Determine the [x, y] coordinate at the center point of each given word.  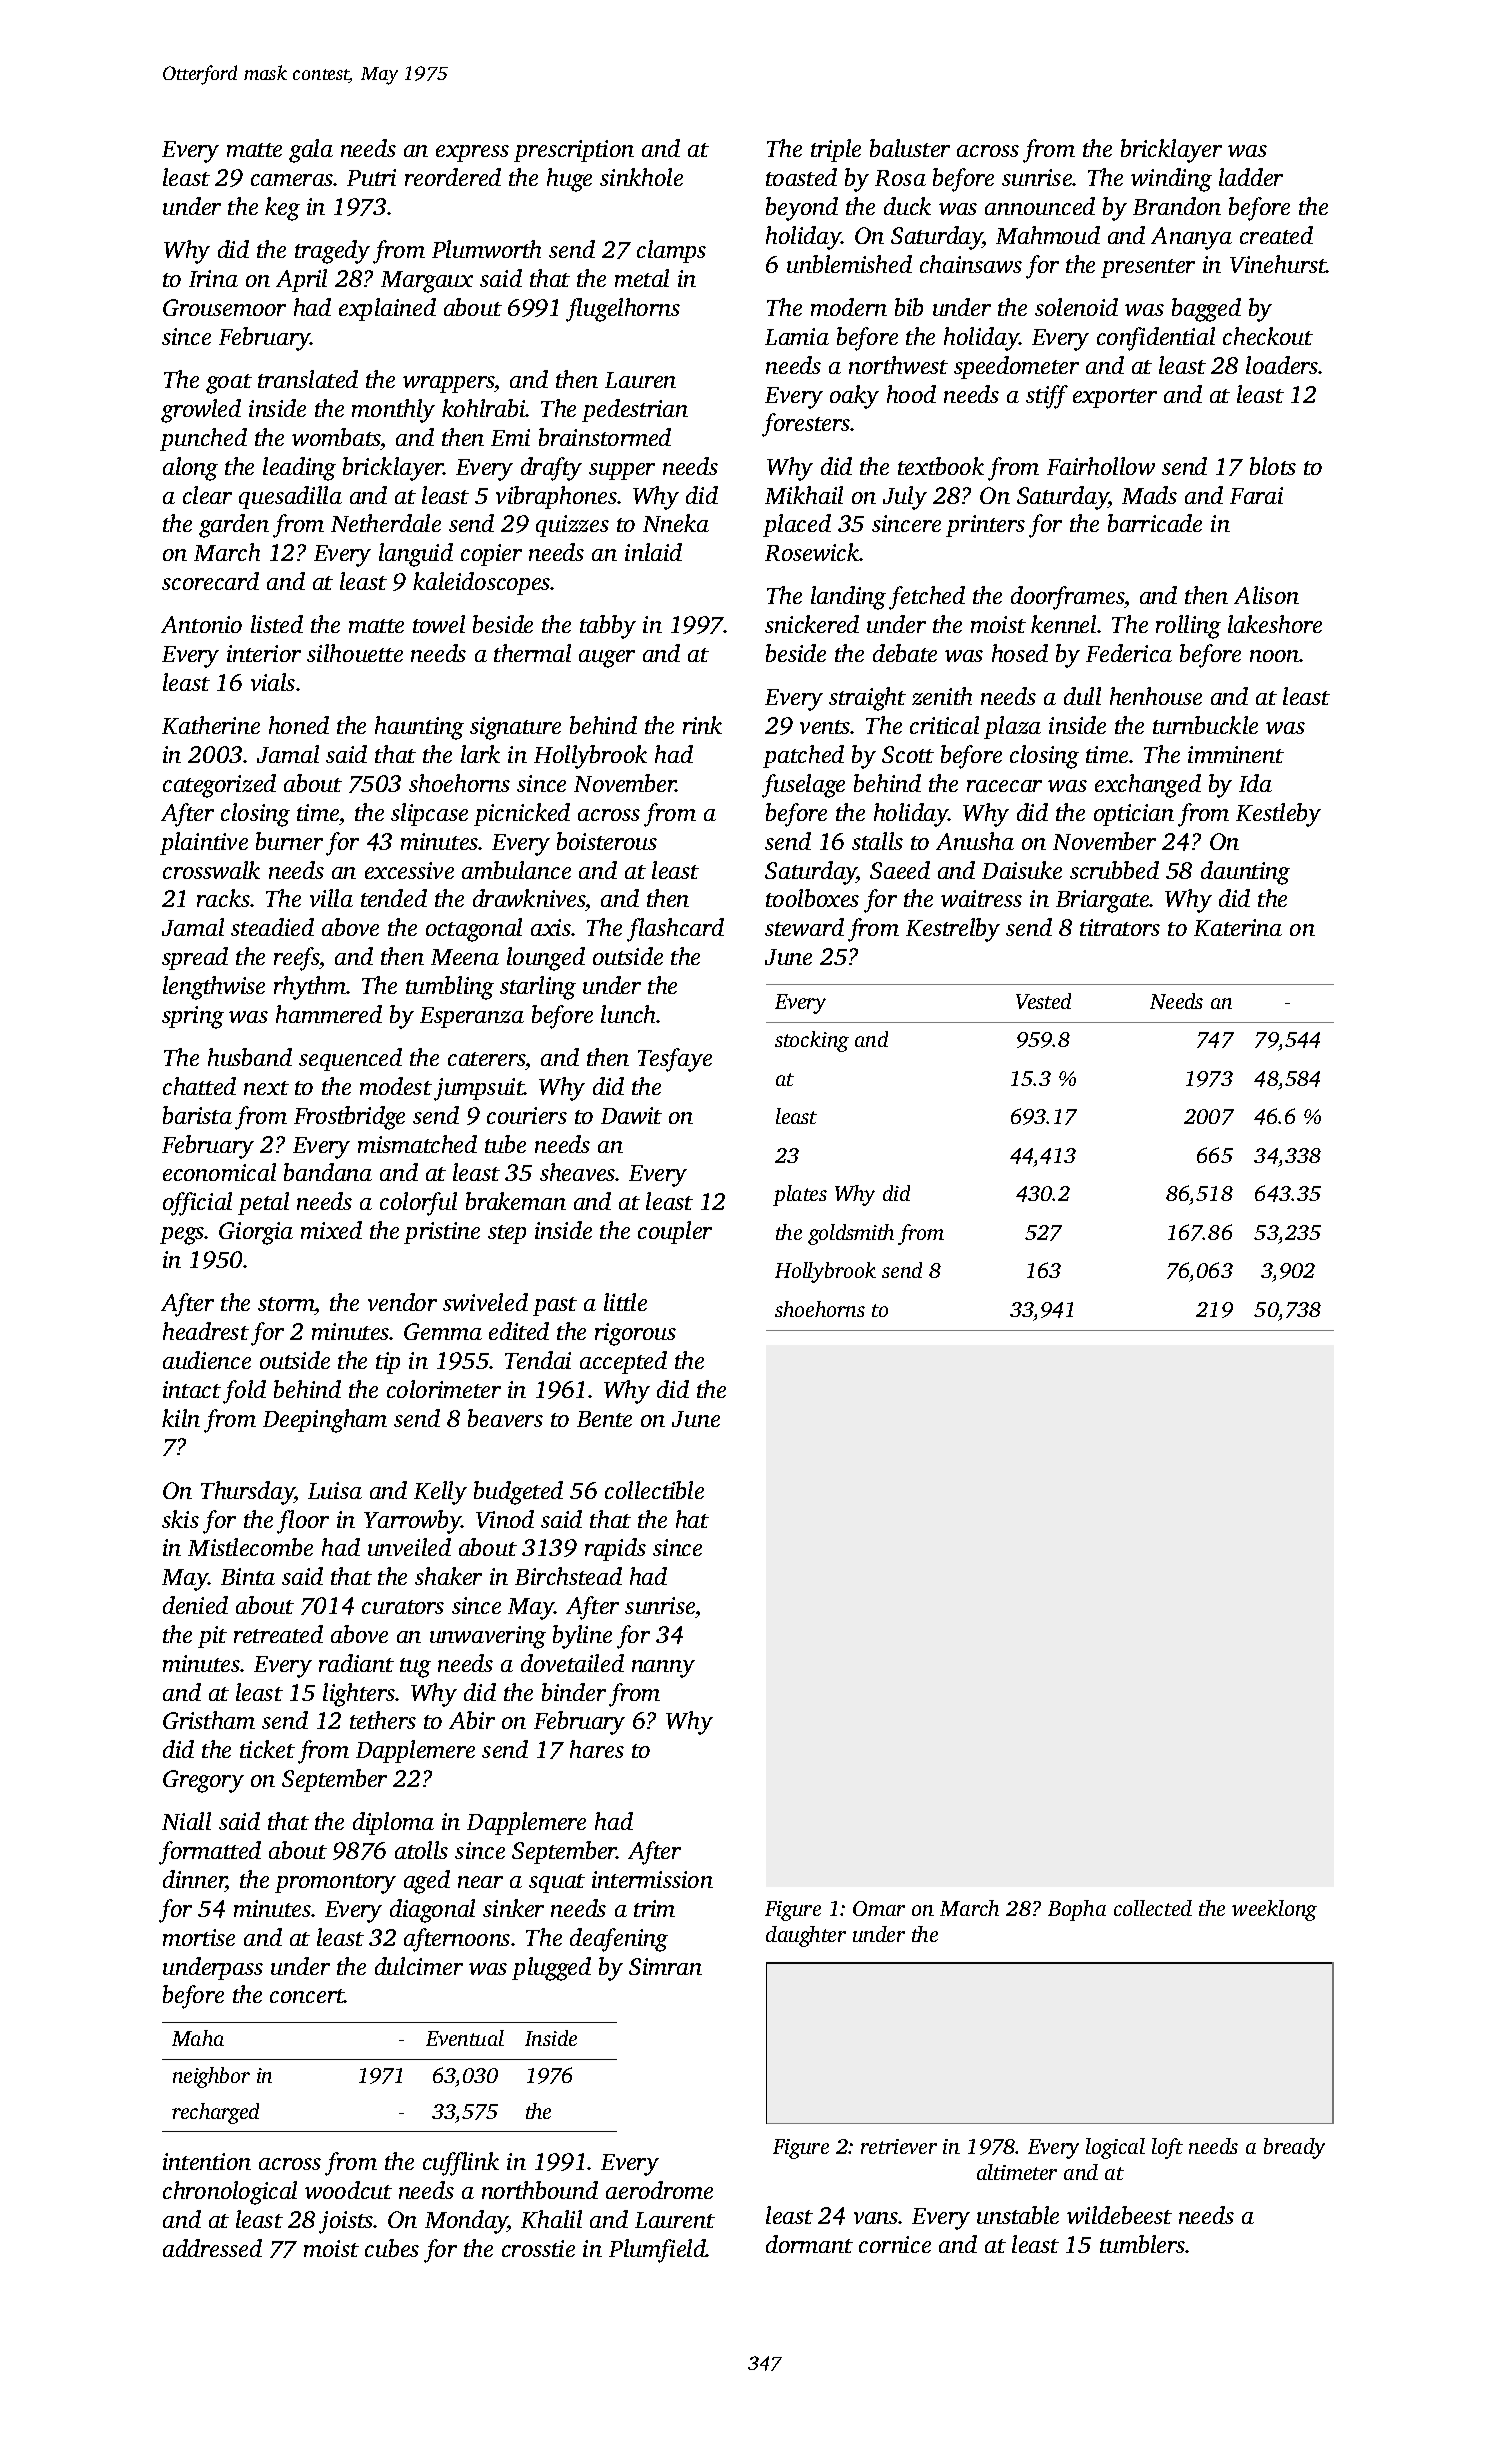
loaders [1282, 365]
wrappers [449, 384]
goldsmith [851, 1234]
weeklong [1274, 1910]
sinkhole [641, 177]
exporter [1115, 398]
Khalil [551, 2219]
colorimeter [444, 1389]
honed [299, 725]
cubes [392, 2248]
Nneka [676, 523]
